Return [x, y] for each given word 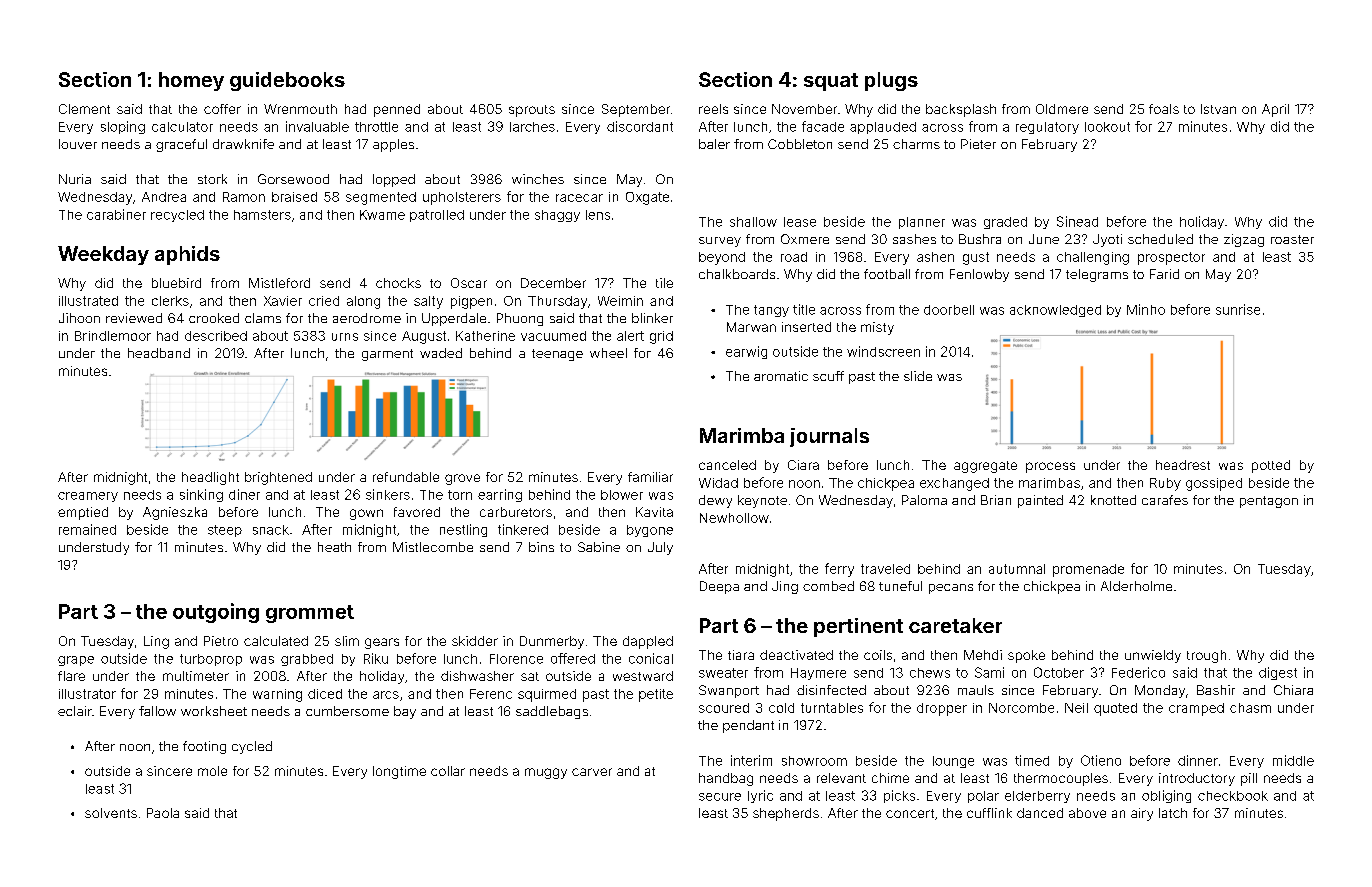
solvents [111, 813]
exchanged [954, 484]
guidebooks [287, 81]
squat [831, 82]
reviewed [134, 318]
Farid [1164, 274]
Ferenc [491, 694]
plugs [891, 81]
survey [720, 242]
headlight [210, 478]
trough [1206, 656]
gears [382, 643]
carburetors [516, 512]
